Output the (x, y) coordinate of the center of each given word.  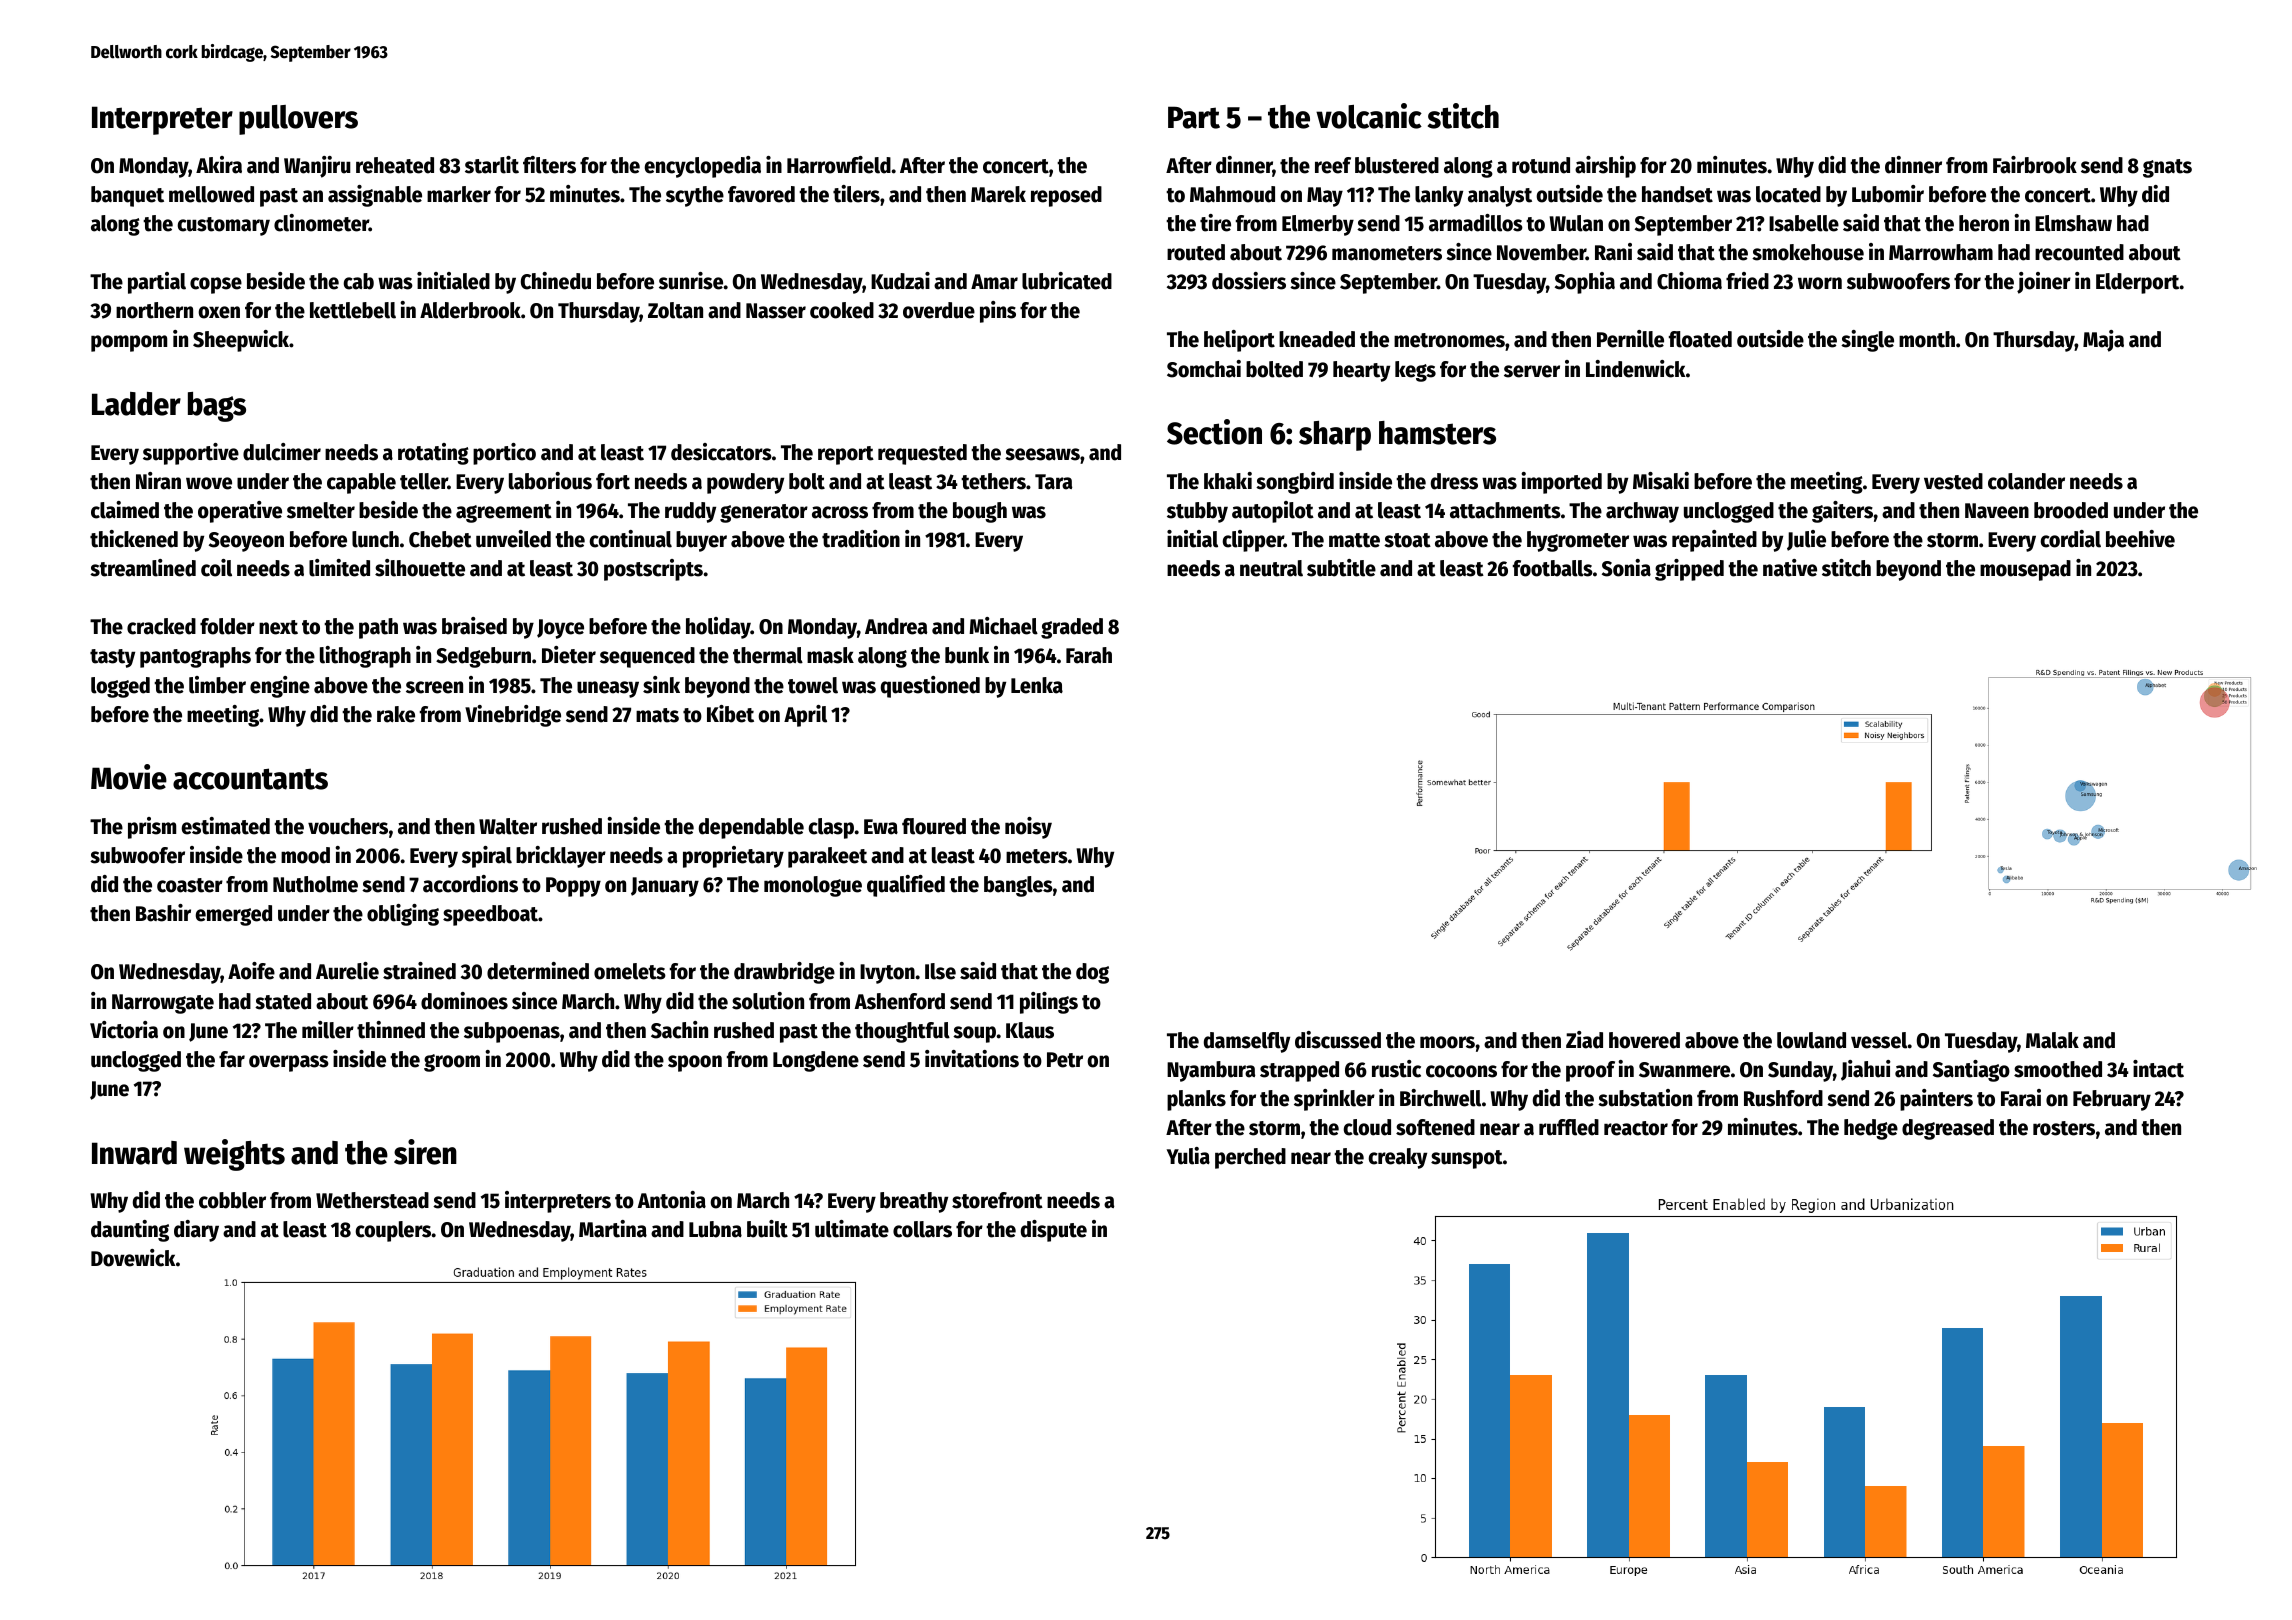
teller (424, 481)
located (1788, 194)
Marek (998, 194)
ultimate (852, 1229)
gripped (1689, 570)
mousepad (2025, 570)
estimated (225, 826)
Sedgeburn (483, 657)
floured (934, 826)
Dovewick (133, 1258)
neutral (1271, 568)
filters (549, 165)
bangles (1018, 886)
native (1790, 568)
